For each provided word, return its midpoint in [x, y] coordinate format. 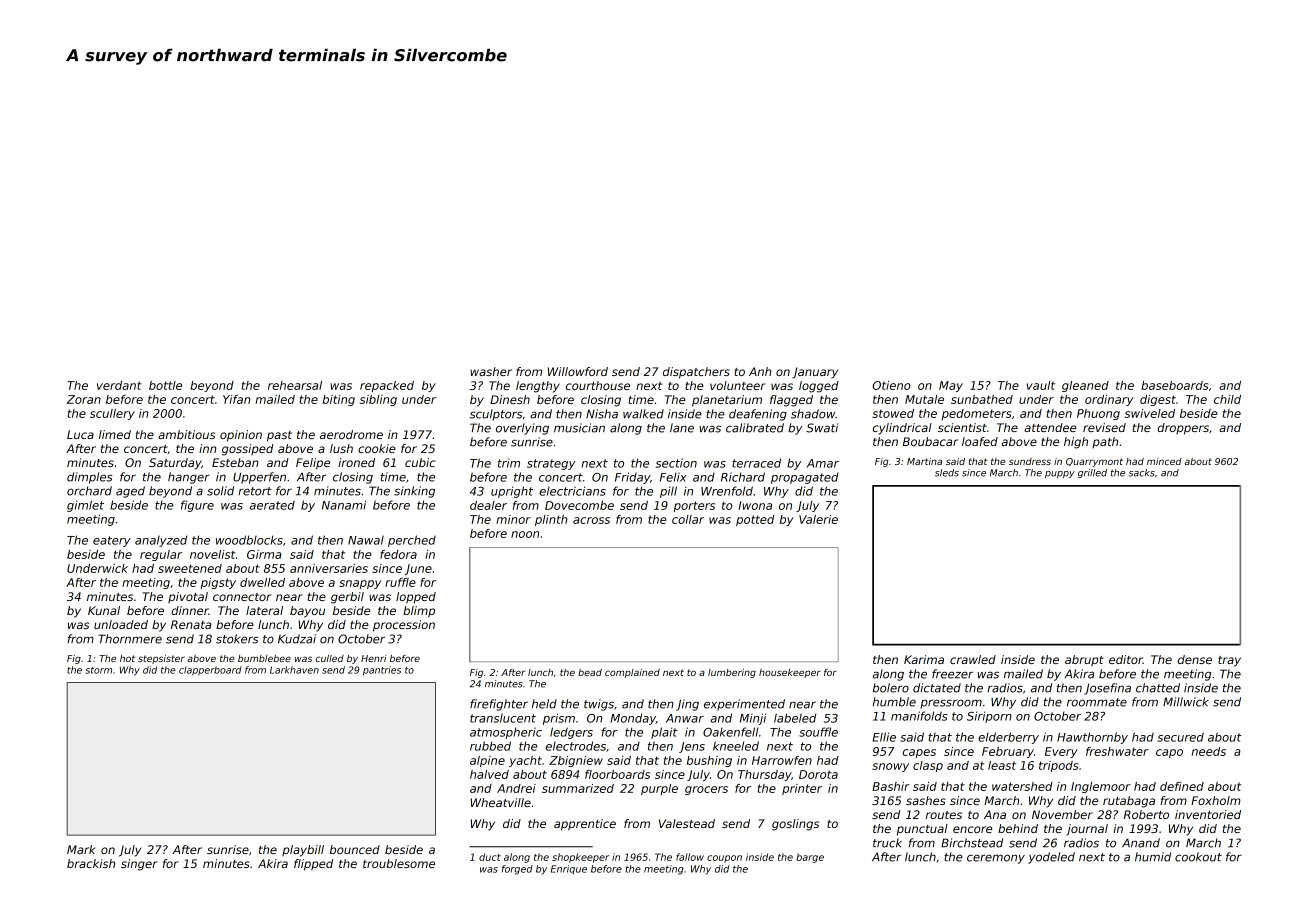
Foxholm [1216, 800]
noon [525, 534]
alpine [487, 761]
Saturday [175, 464]
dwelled [262, 582]
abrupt [1084, 661]
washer [491, 371]
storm [99, 670]
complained [632, 673]
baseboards [1174, 385]
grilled [1092, 473]
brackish [91, 863]
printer [802, 789]
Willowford [578, 371]
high [1076, 443]
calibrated [755, 428]
